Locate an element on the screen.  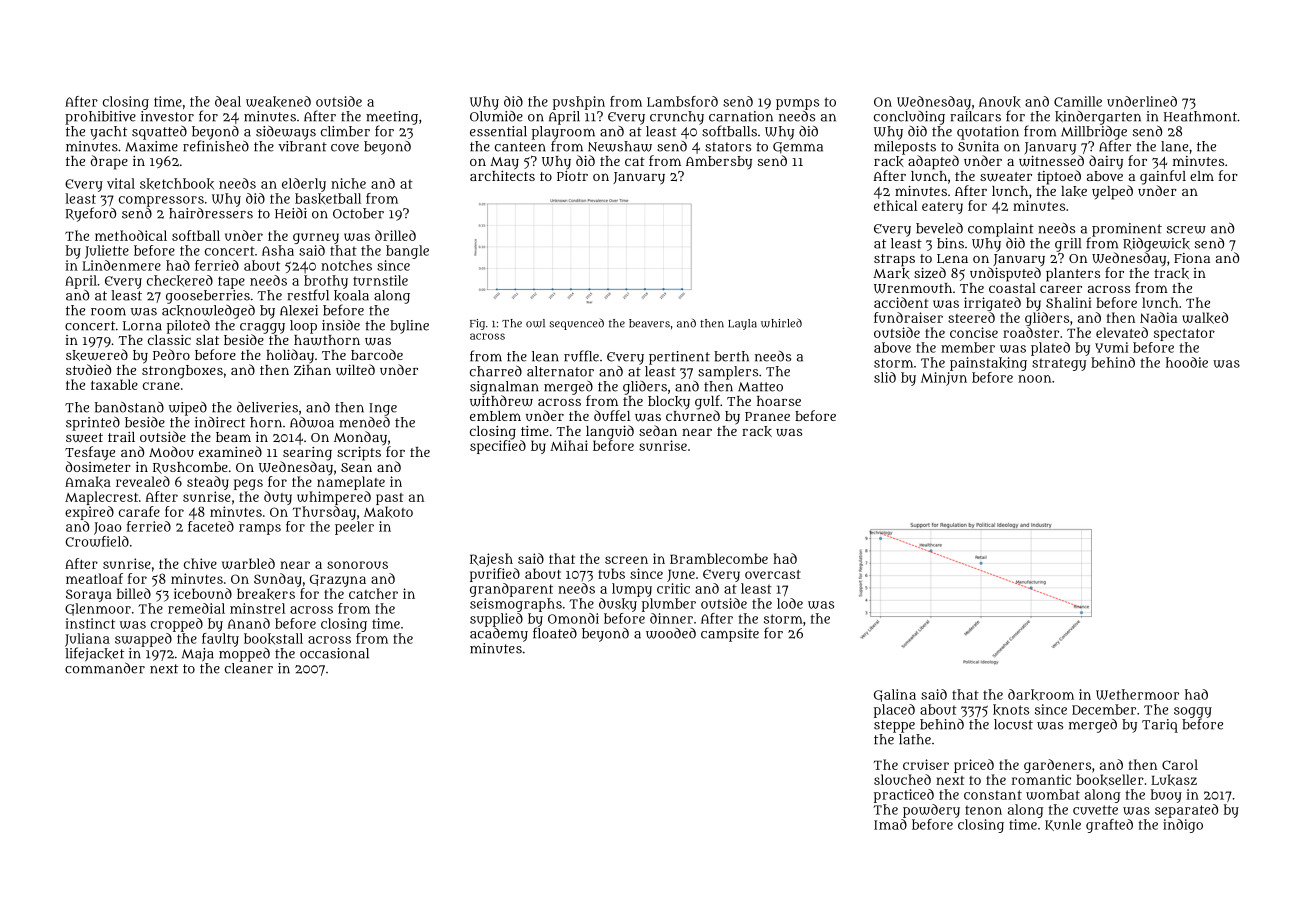
commander is located at coordinates (105, 668).
